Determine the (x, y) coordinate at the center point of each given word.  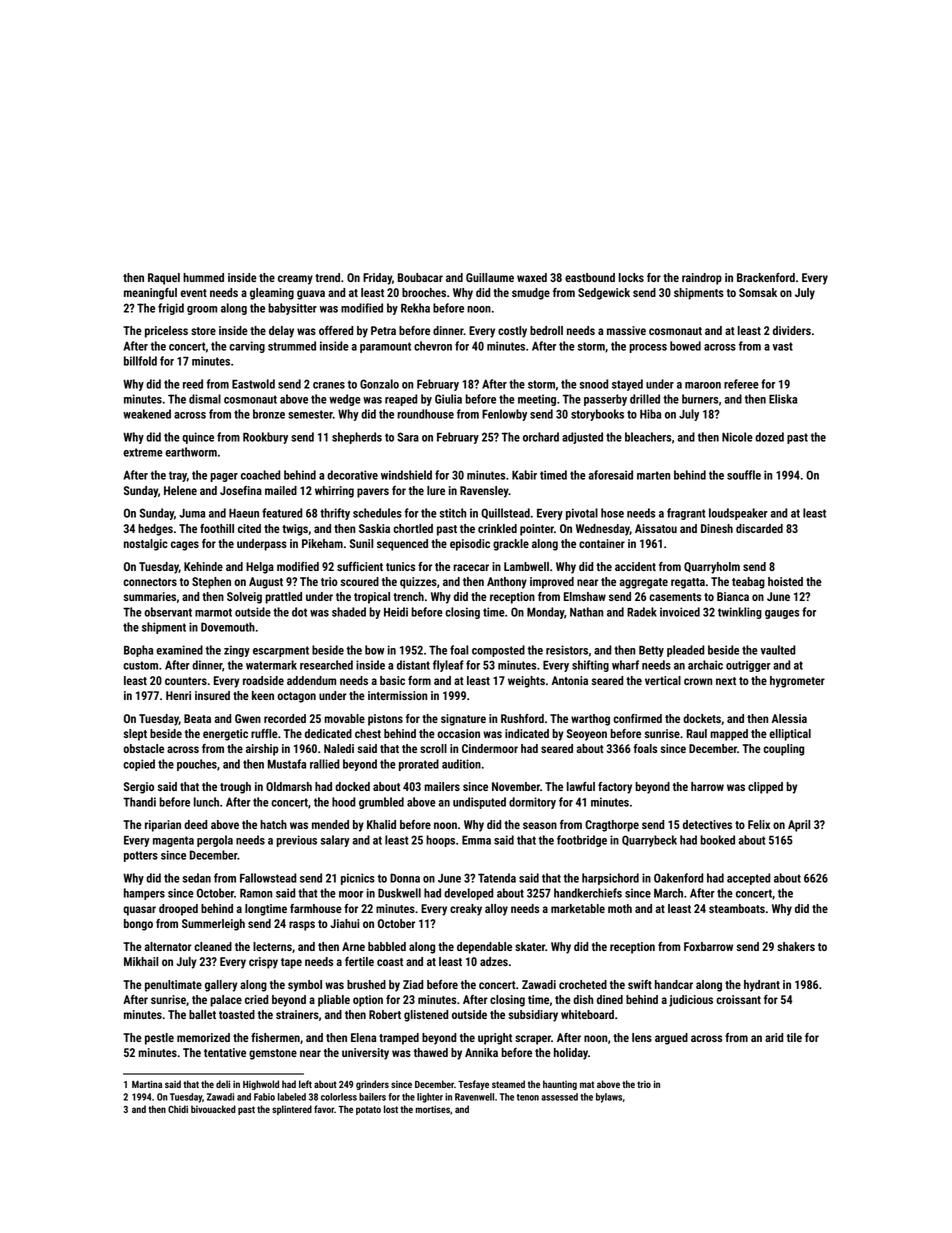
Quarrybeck (649, 841)
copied (139, 765)
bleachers (648, 437)
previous (296, 841)
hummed (203, 277)
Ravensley (484, 492)
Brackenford (766, 277)
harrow (707, 786)
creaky (466, 910)
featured (282, 513)
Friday (377, 279)
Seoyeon (587, 735)
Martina (147, 1084)
